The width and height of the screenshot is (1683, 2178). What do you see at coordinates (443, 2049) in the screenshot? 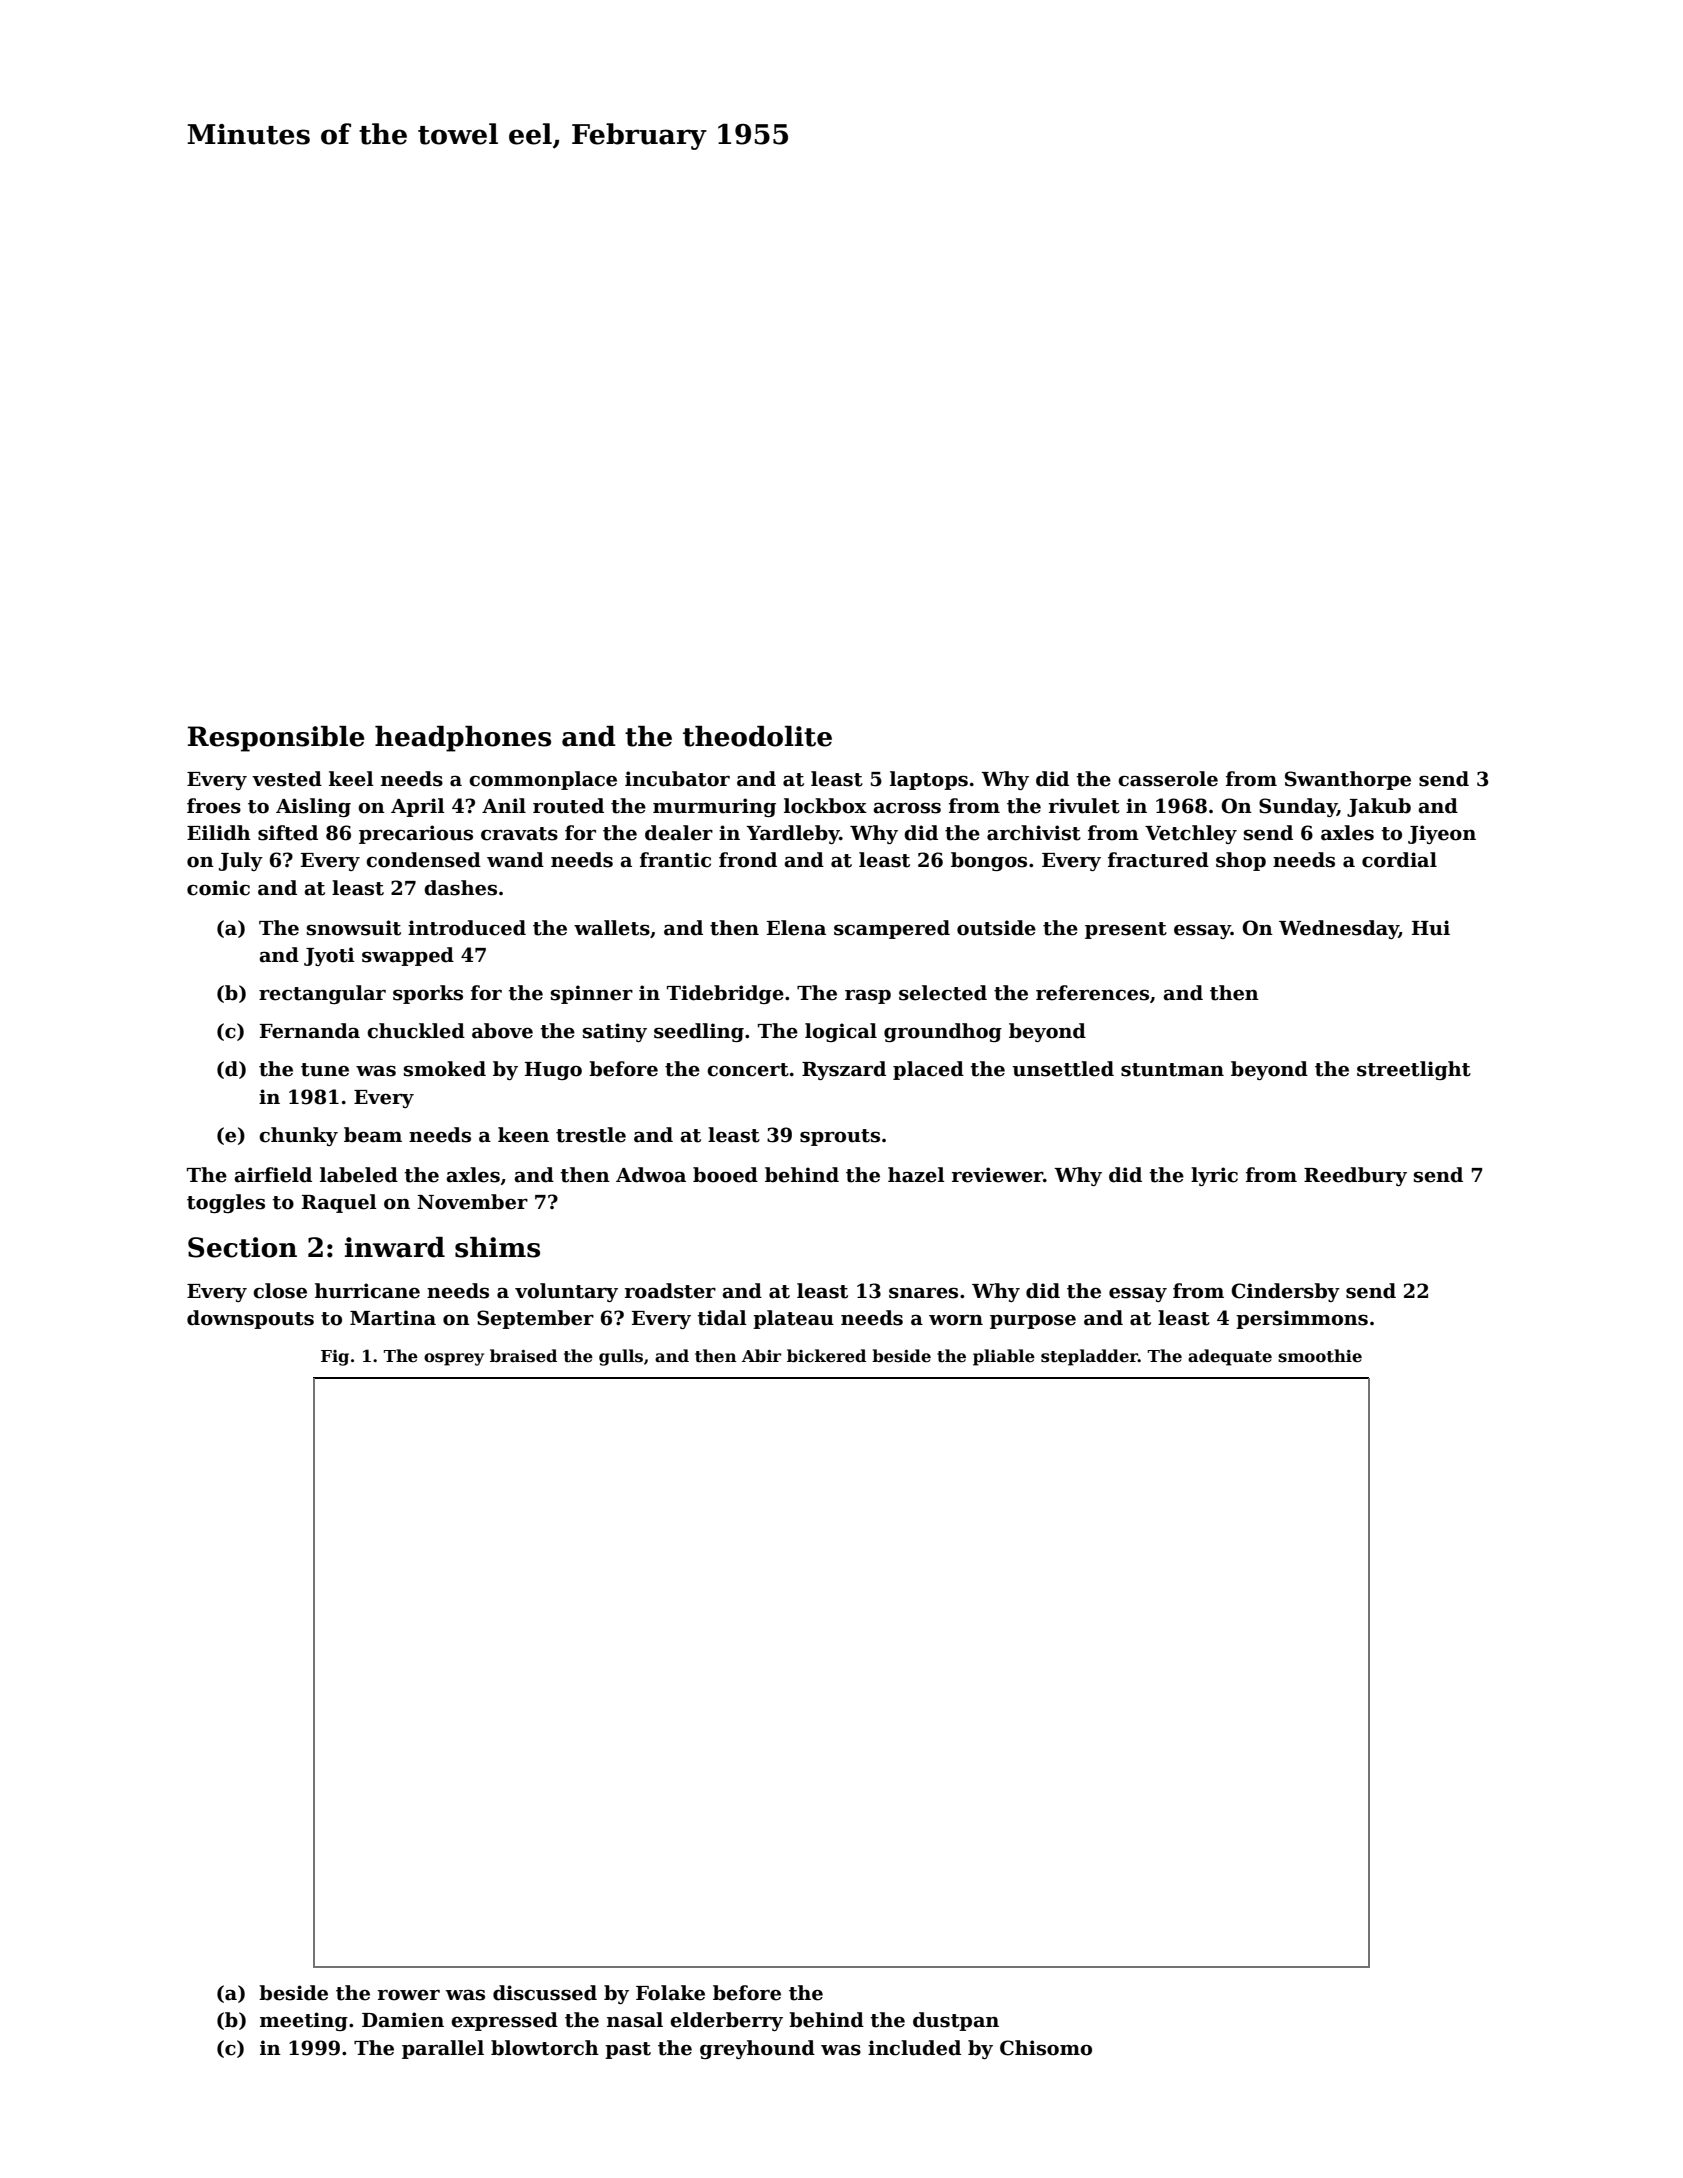
I see `parallel` at bounding box center [443, 2049].
